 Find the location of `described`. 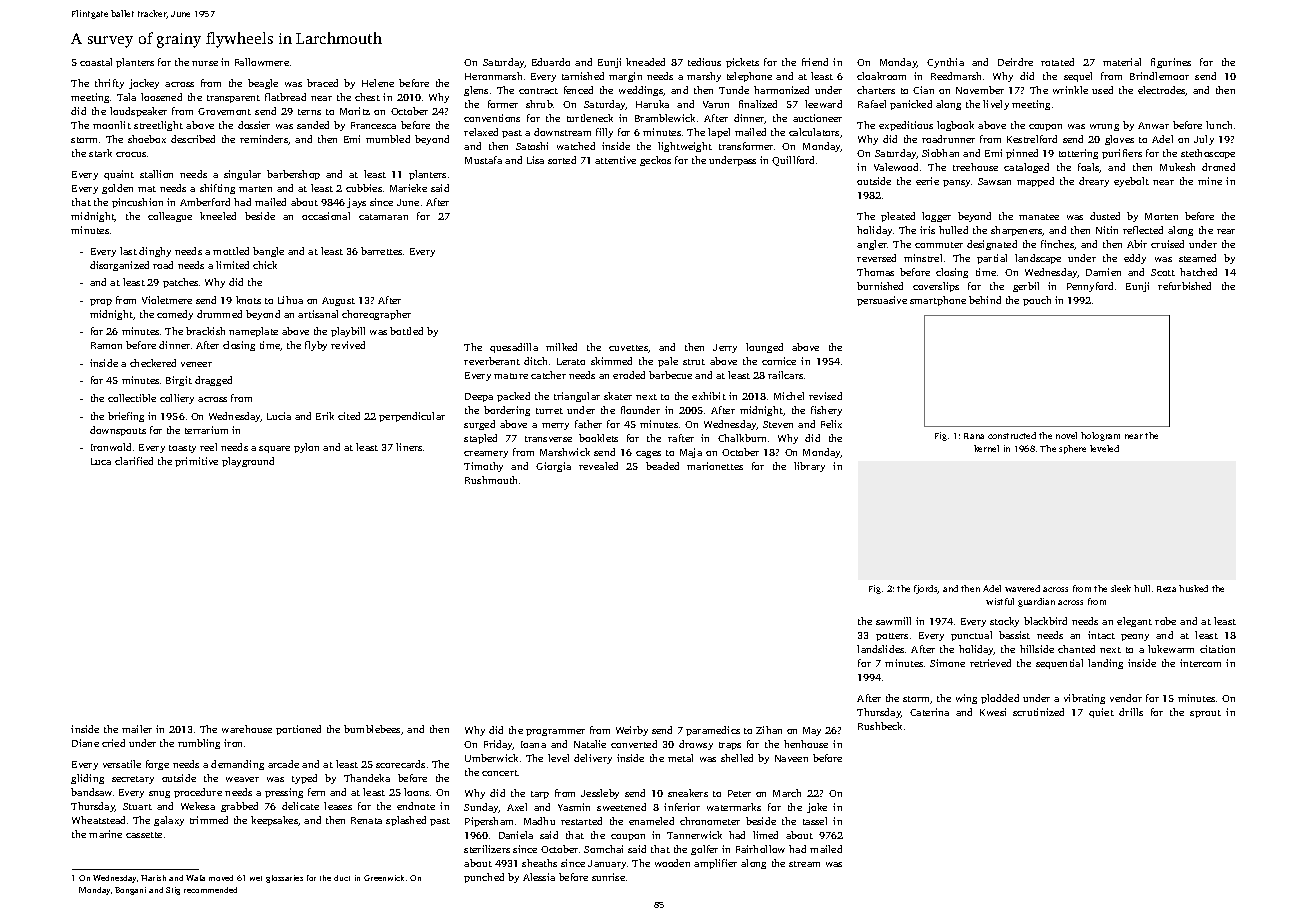

described is located at coordinates (193, 139).
